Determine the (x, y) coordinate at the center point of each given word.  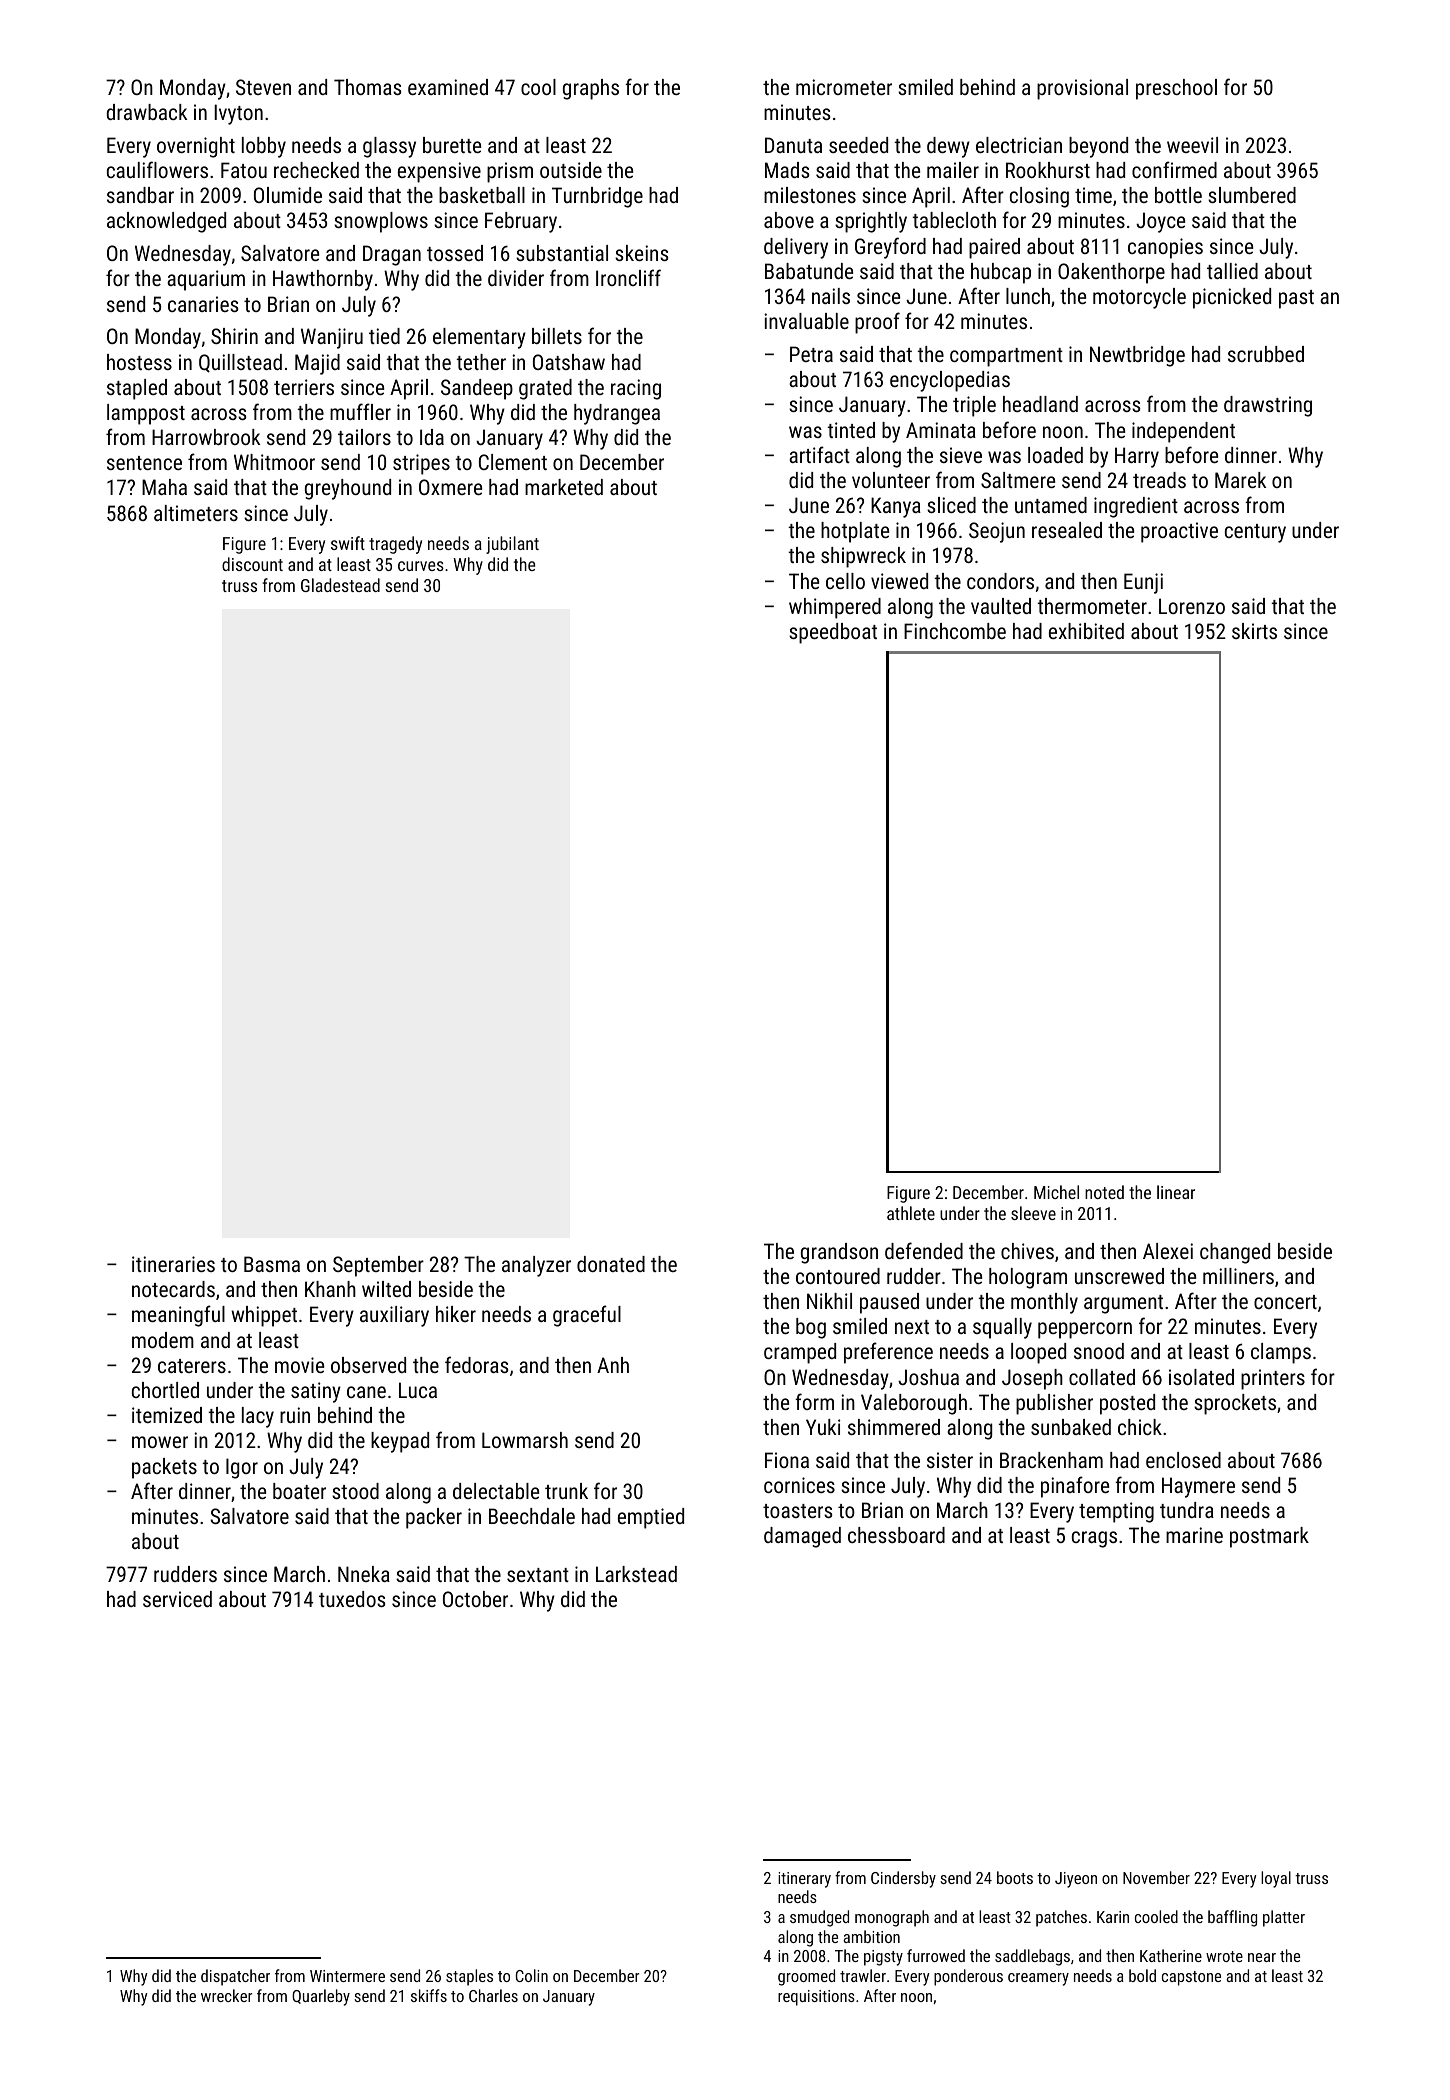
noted (1104, 1192)
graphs (591, 89)
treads (1159, 480)
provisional (1082, 89)
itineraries (173, 1264)
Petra (811, 354)
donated (611, 1264)
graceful (587, 1316)
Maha (164, 487)
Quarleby (321, 1997)
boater (299, 1491)
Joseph (1032, 1379)
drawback (146, 112)
